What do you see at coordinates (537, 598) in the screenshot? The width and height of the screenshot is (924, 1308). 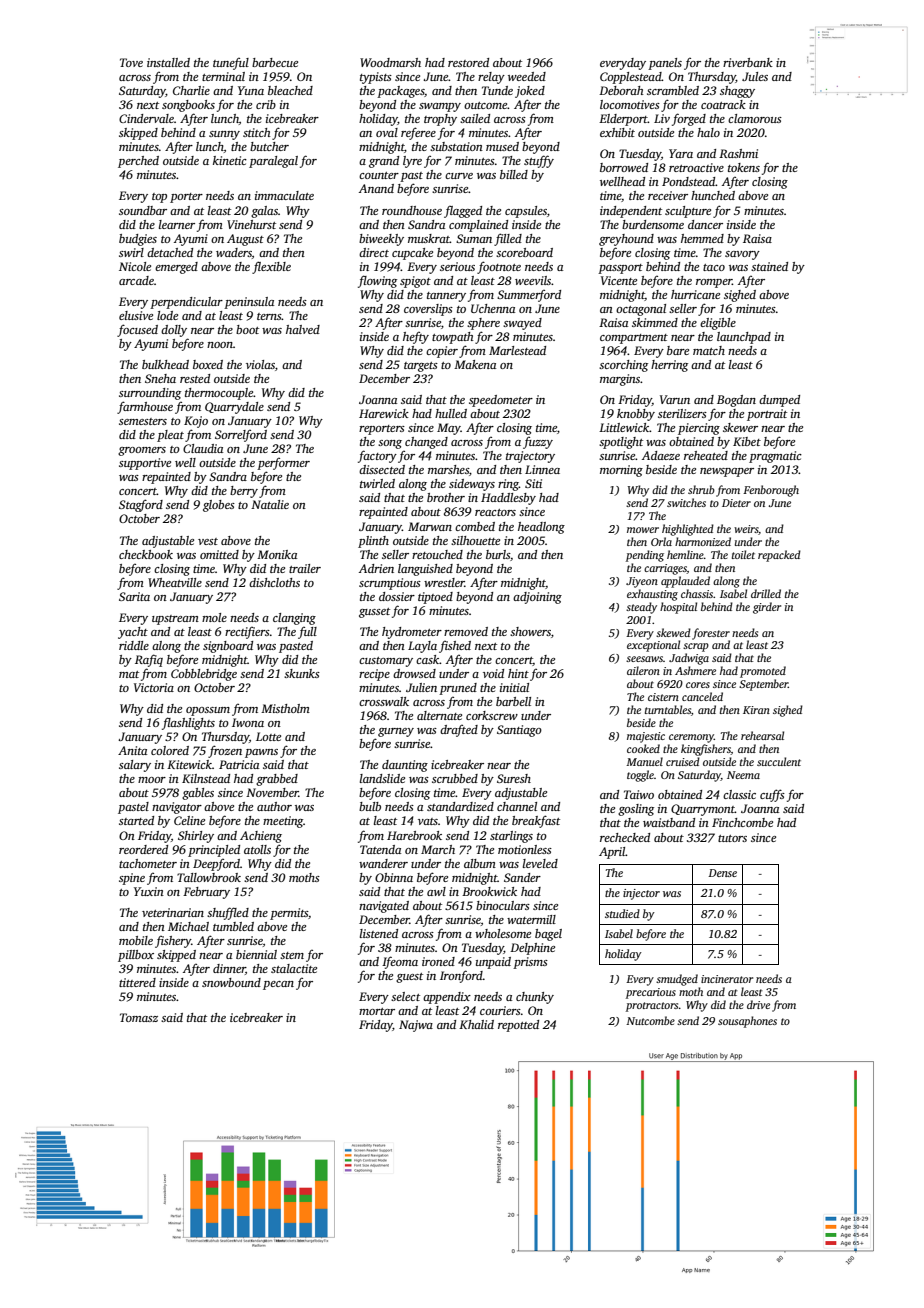 I see `adjoining` at bounding box center [537, 598].
